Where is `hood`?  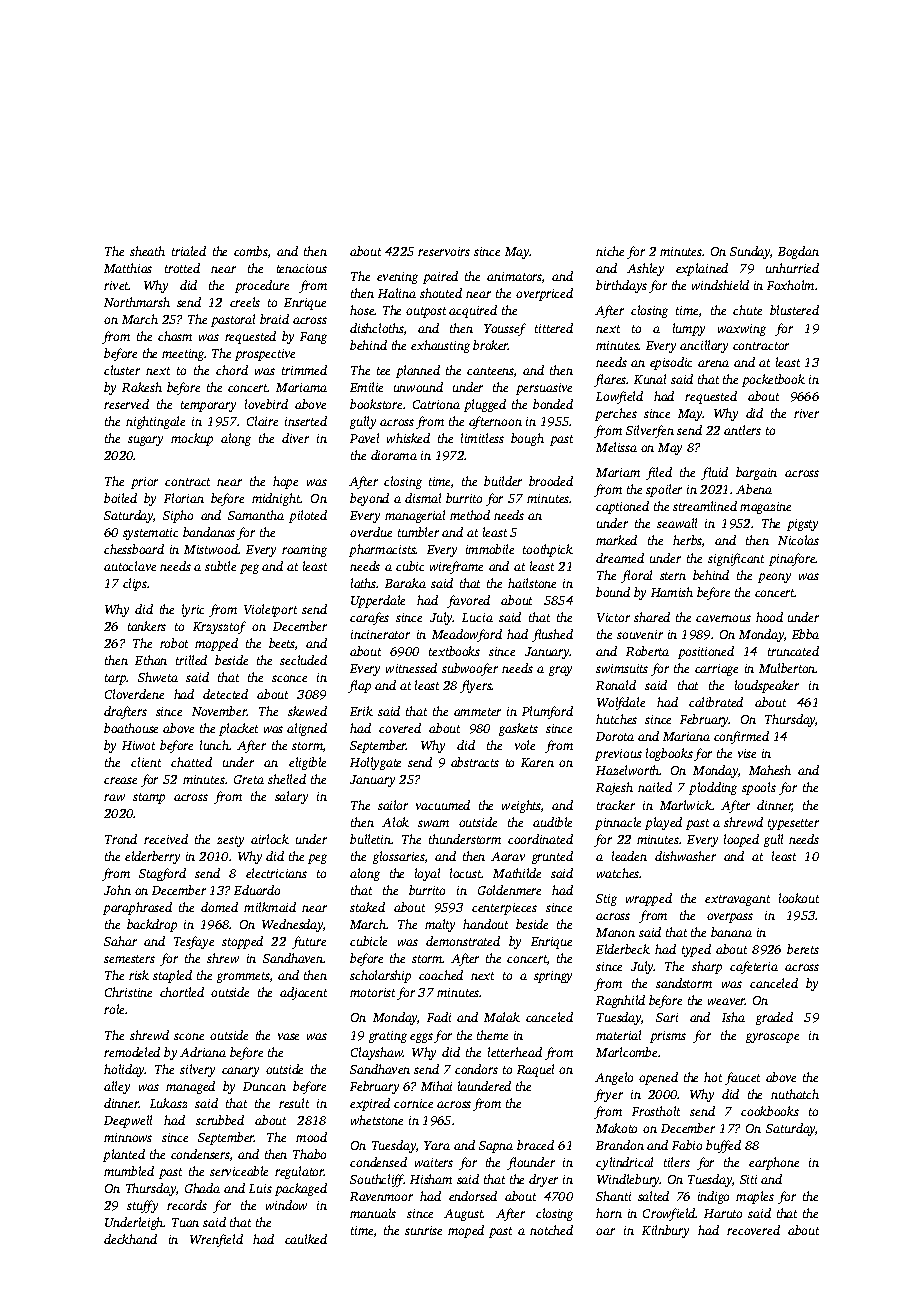 hood is located at coordinates (769, 617).
